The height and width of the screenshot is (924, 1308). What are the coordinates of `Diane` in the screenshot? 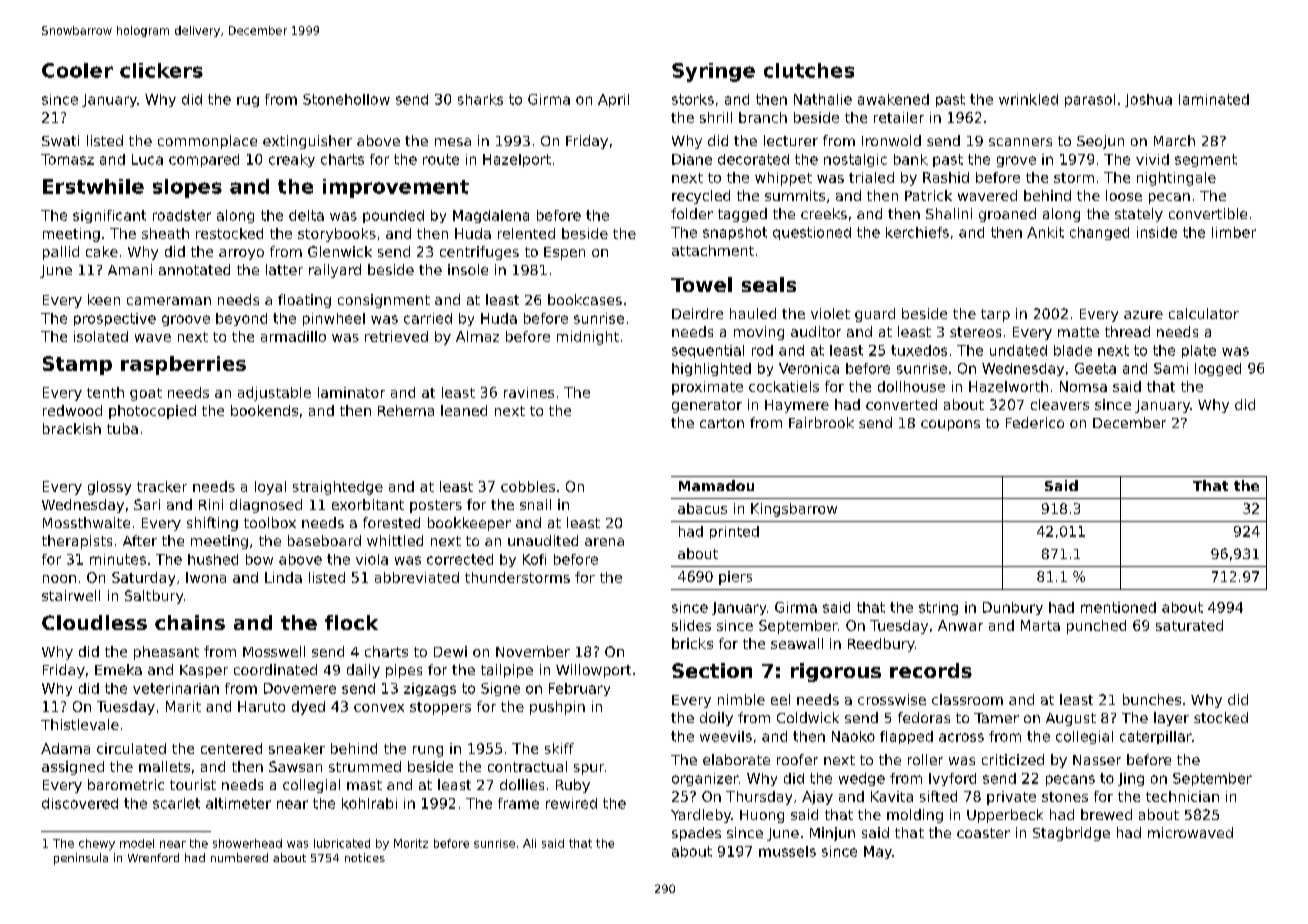 It's located at (692, 159).
